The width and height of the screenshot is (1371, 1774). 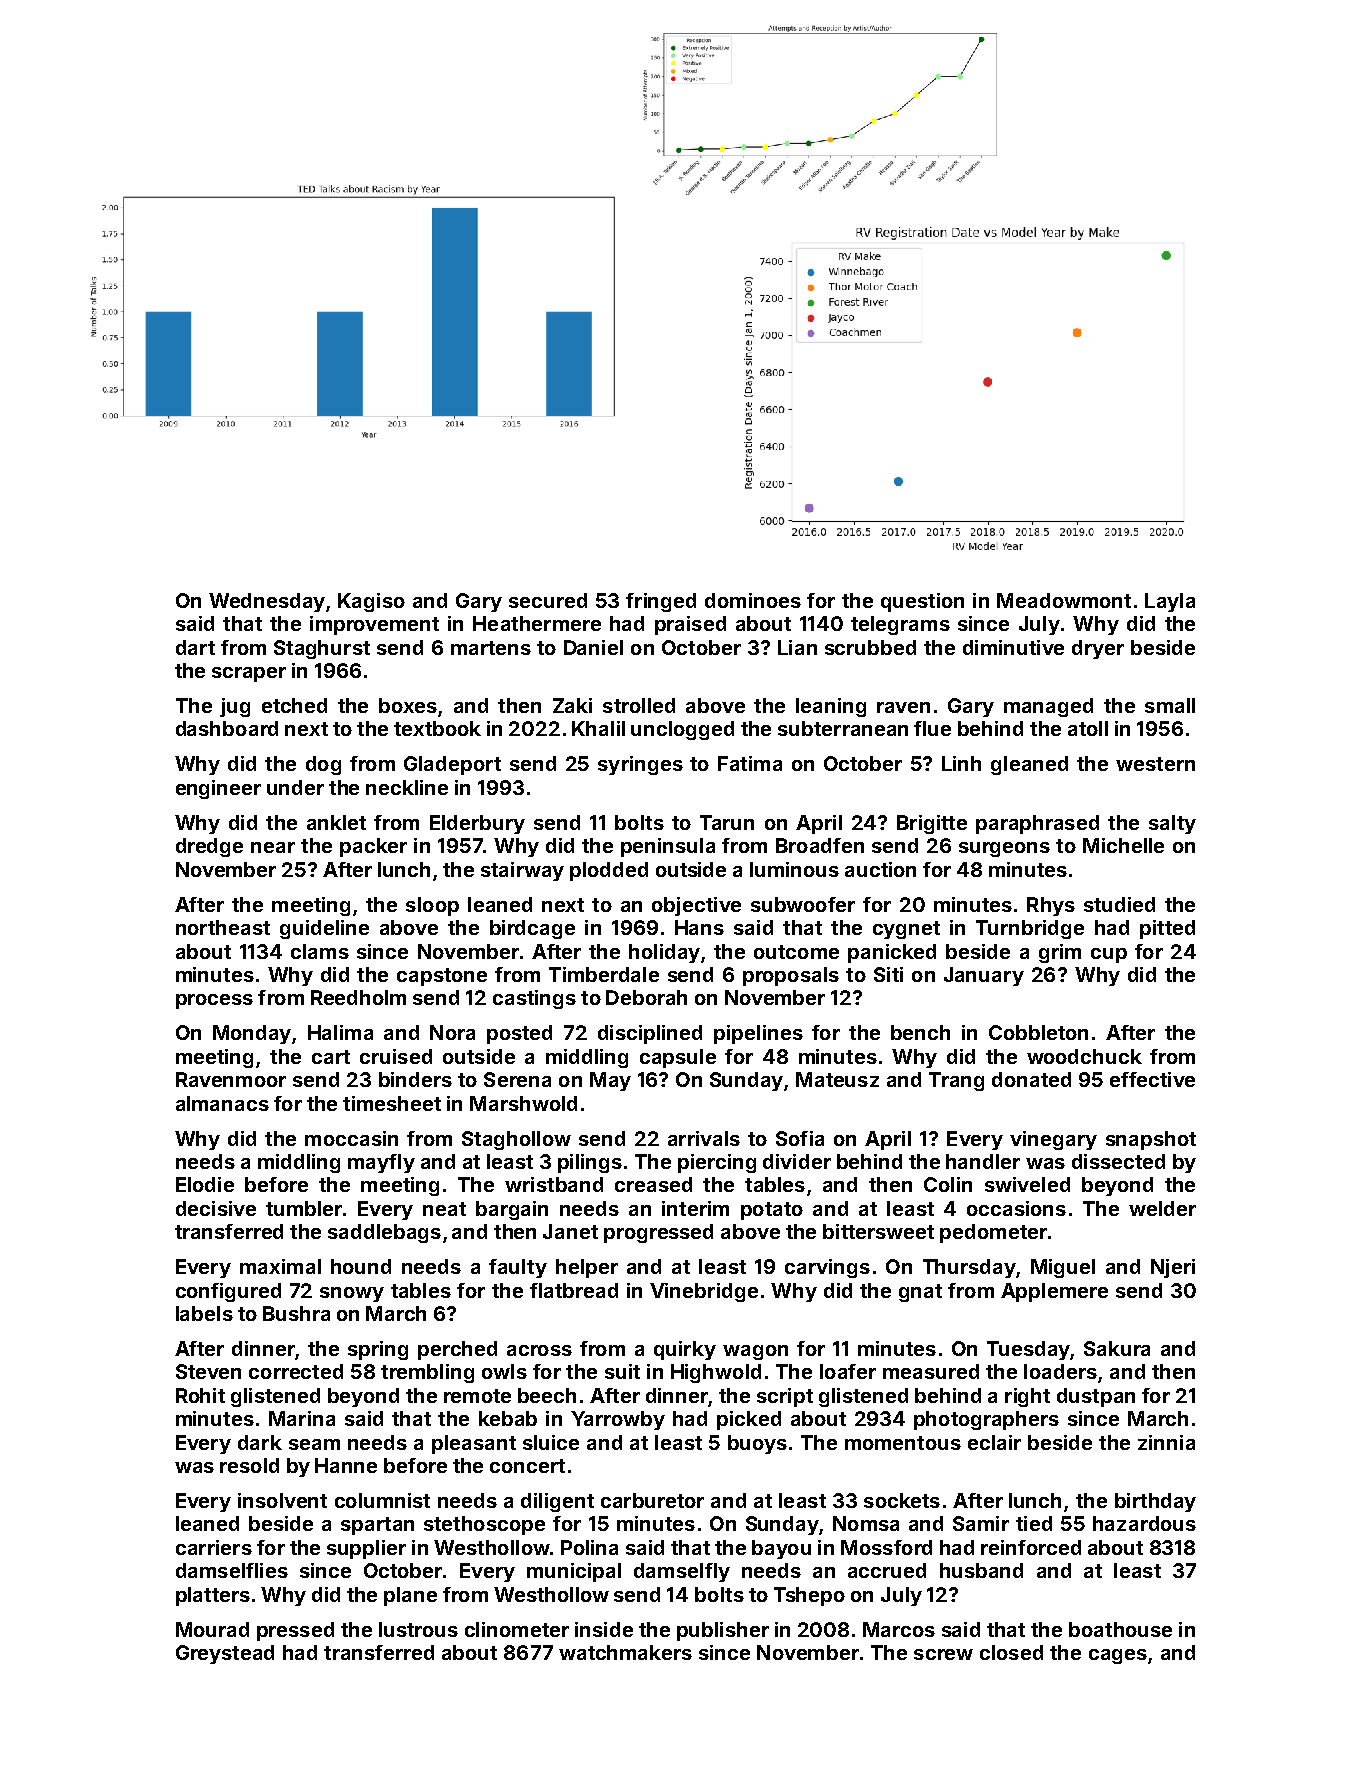 What do you see at coordinates (1117, 1348) in the screenshot?
I see `Sakura` at bounding box center [1117, 1348].
